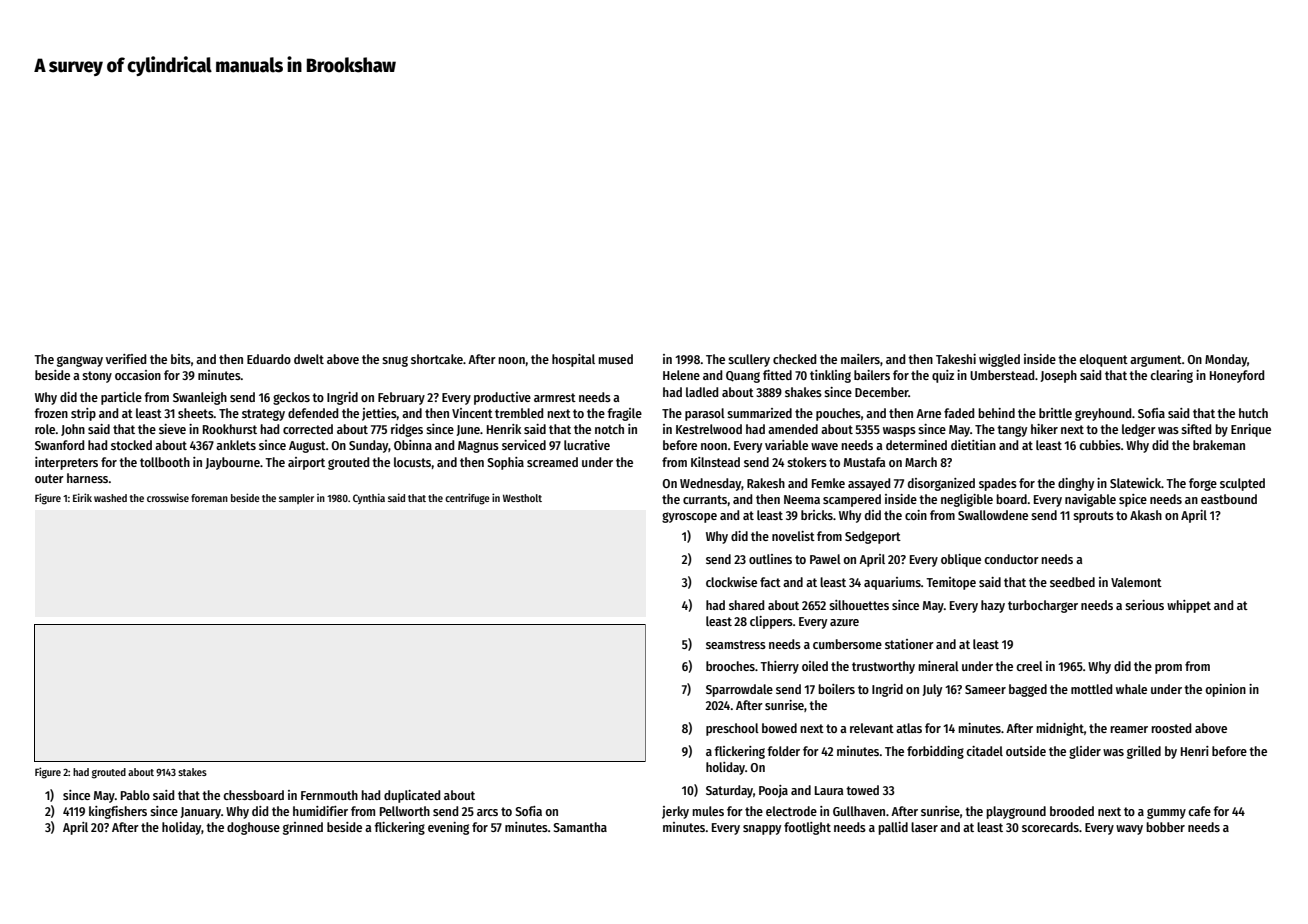 Image resolution: width=1308 pixels, height=924 pixels. What do you see at coordinates (437, 359) in the image?
I see `shortcake` at bounding box center [437, 359].
